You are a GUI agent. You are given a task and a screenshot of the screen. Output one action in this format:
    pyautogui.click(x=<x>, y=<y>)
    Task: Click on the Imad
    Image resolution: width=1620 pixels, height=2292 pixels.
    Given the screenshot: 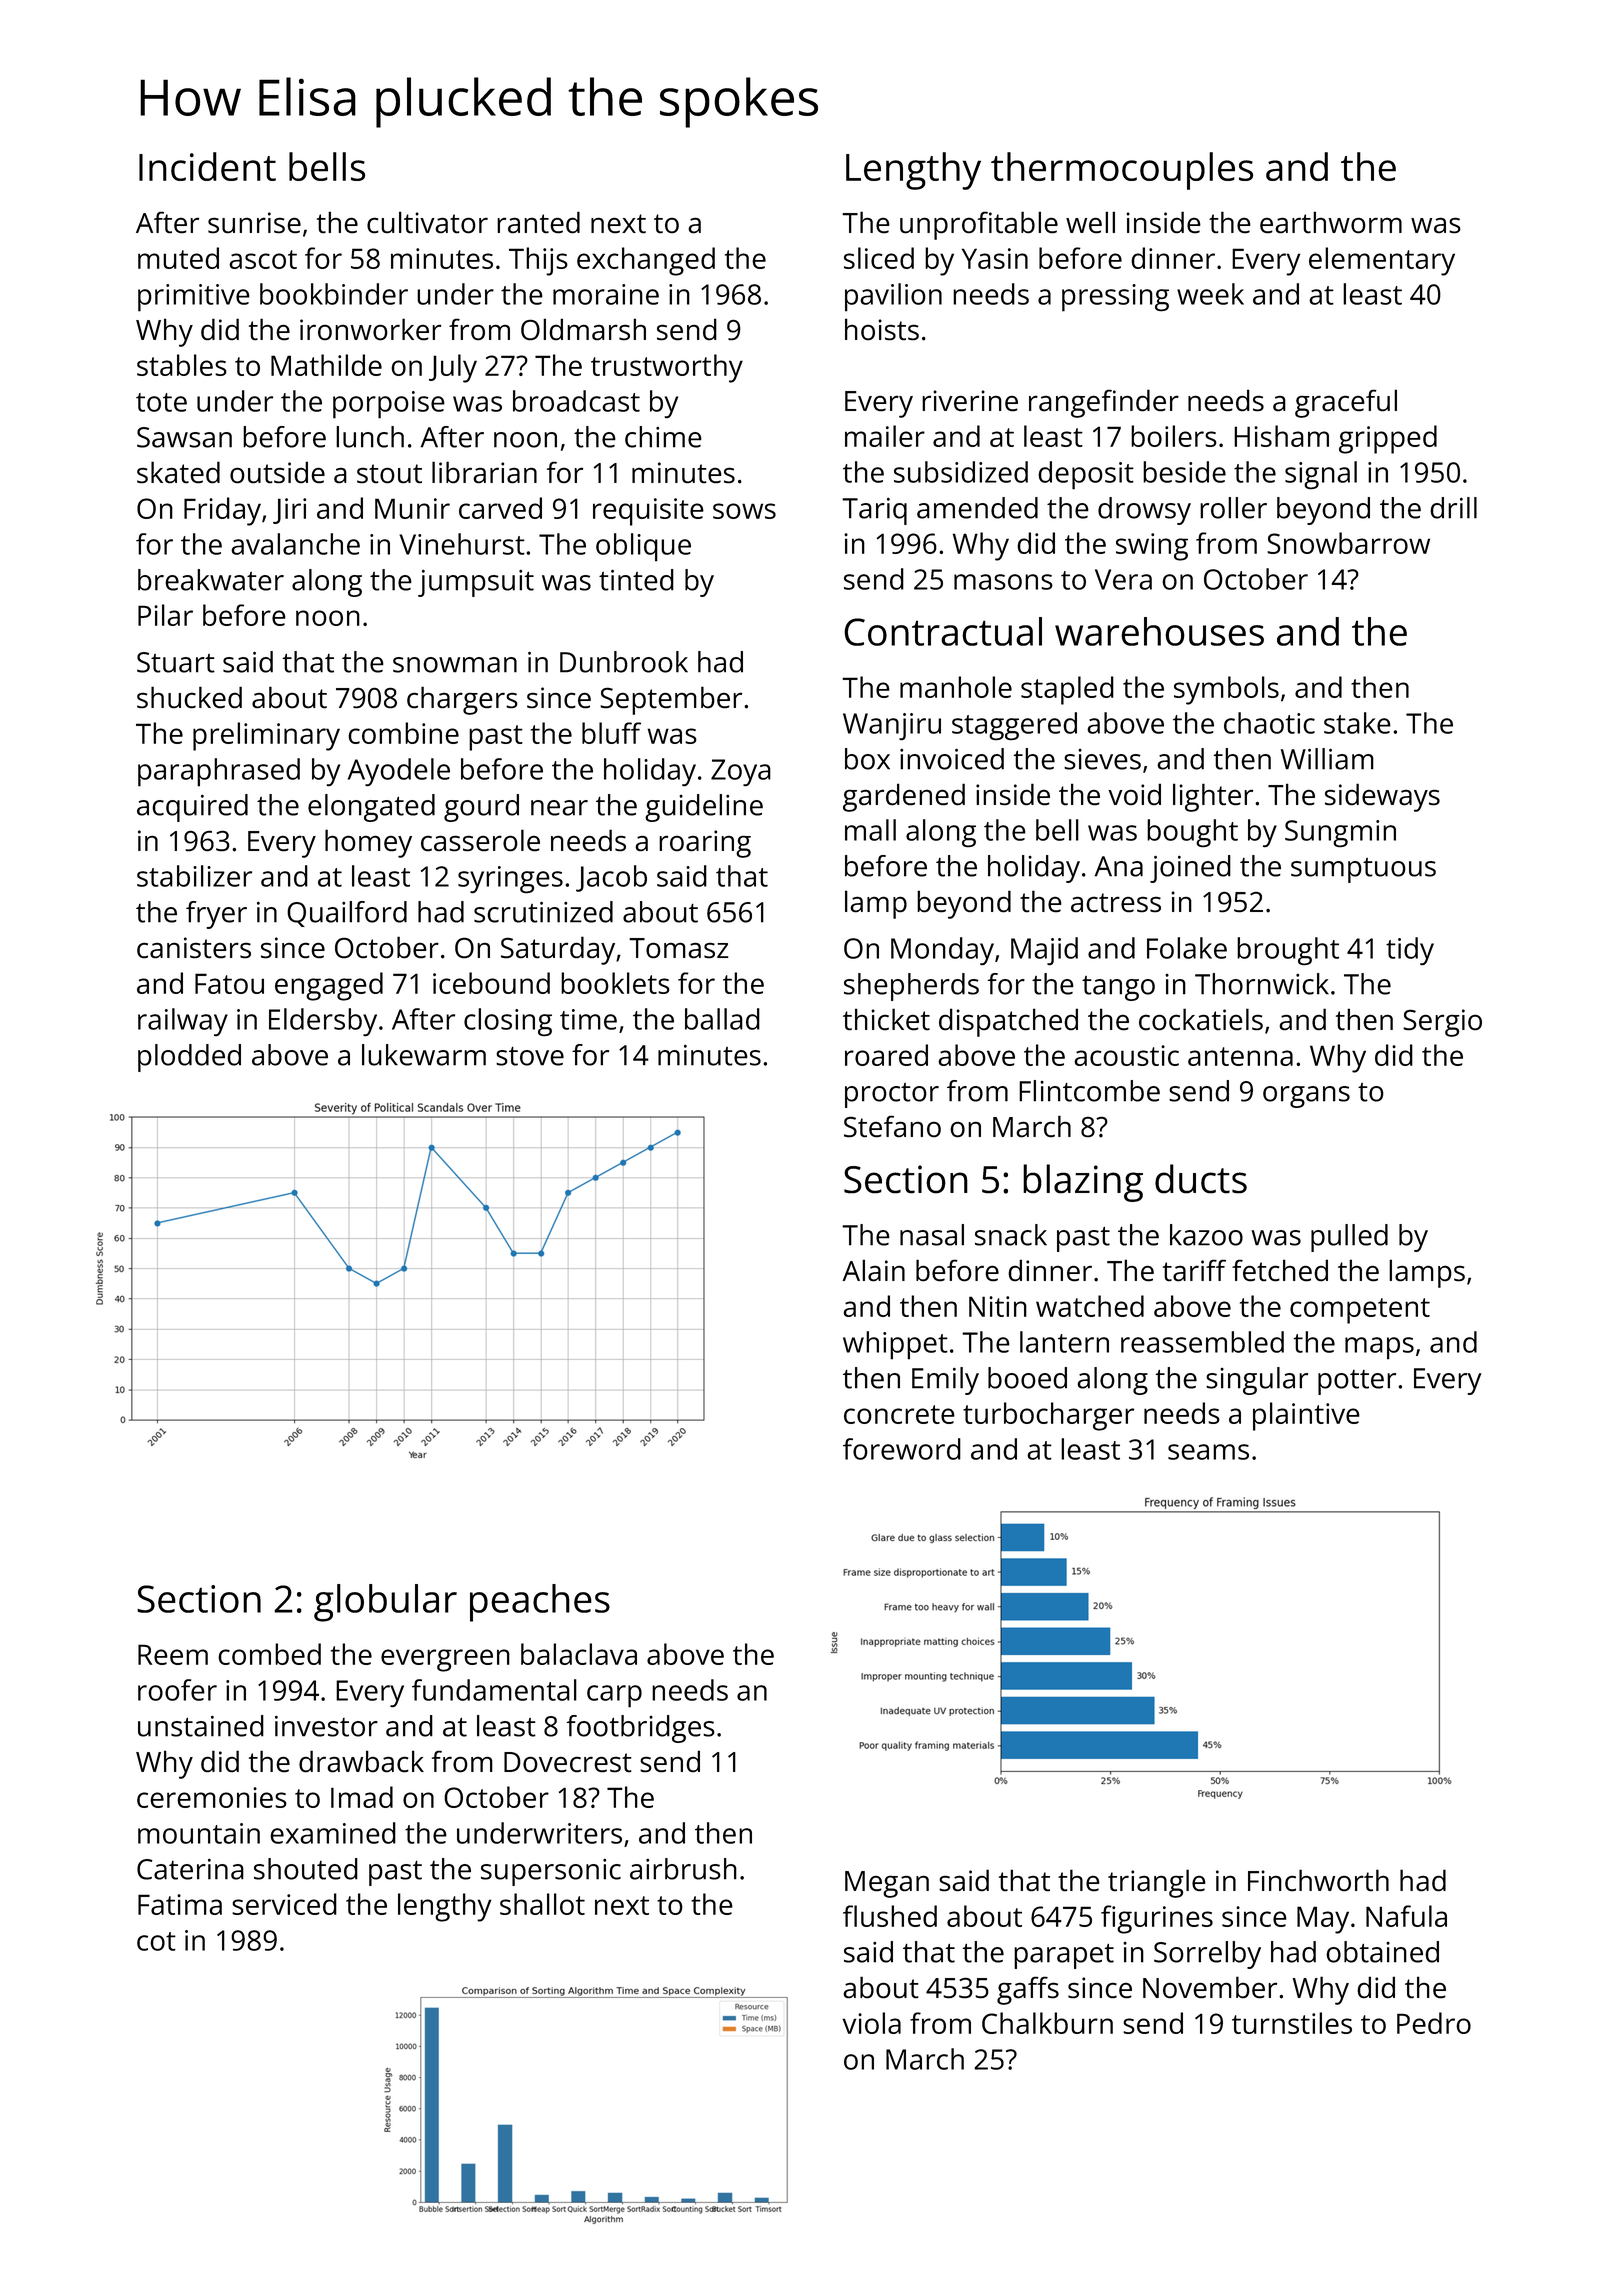 What is the action you would take?
    pyautogui.click(x=362, y=1797)
